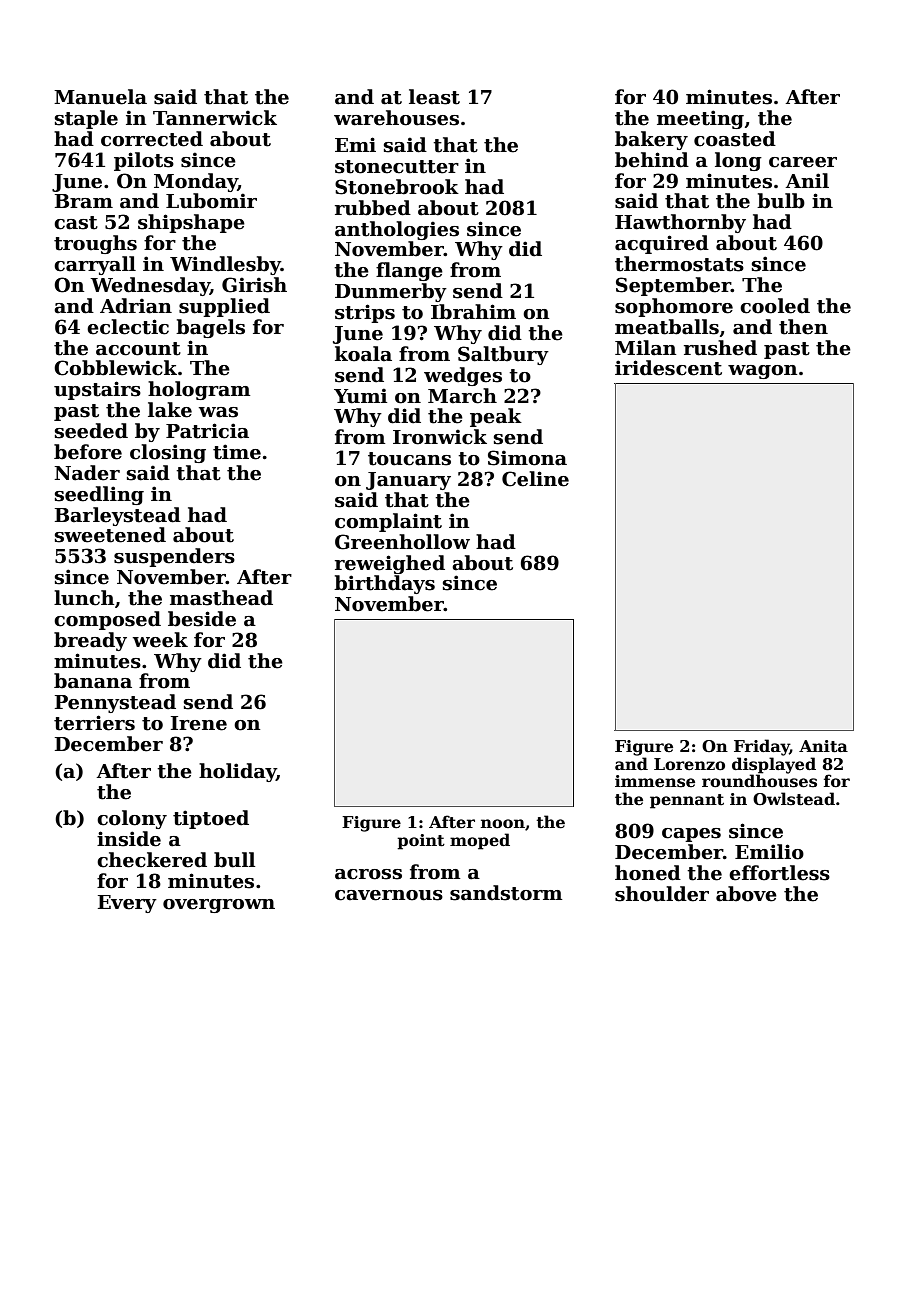 This screenshot has width=908, height=1316. Describe the element at coordinates (673, 286) in the screenshot. I see `September` at that location.
